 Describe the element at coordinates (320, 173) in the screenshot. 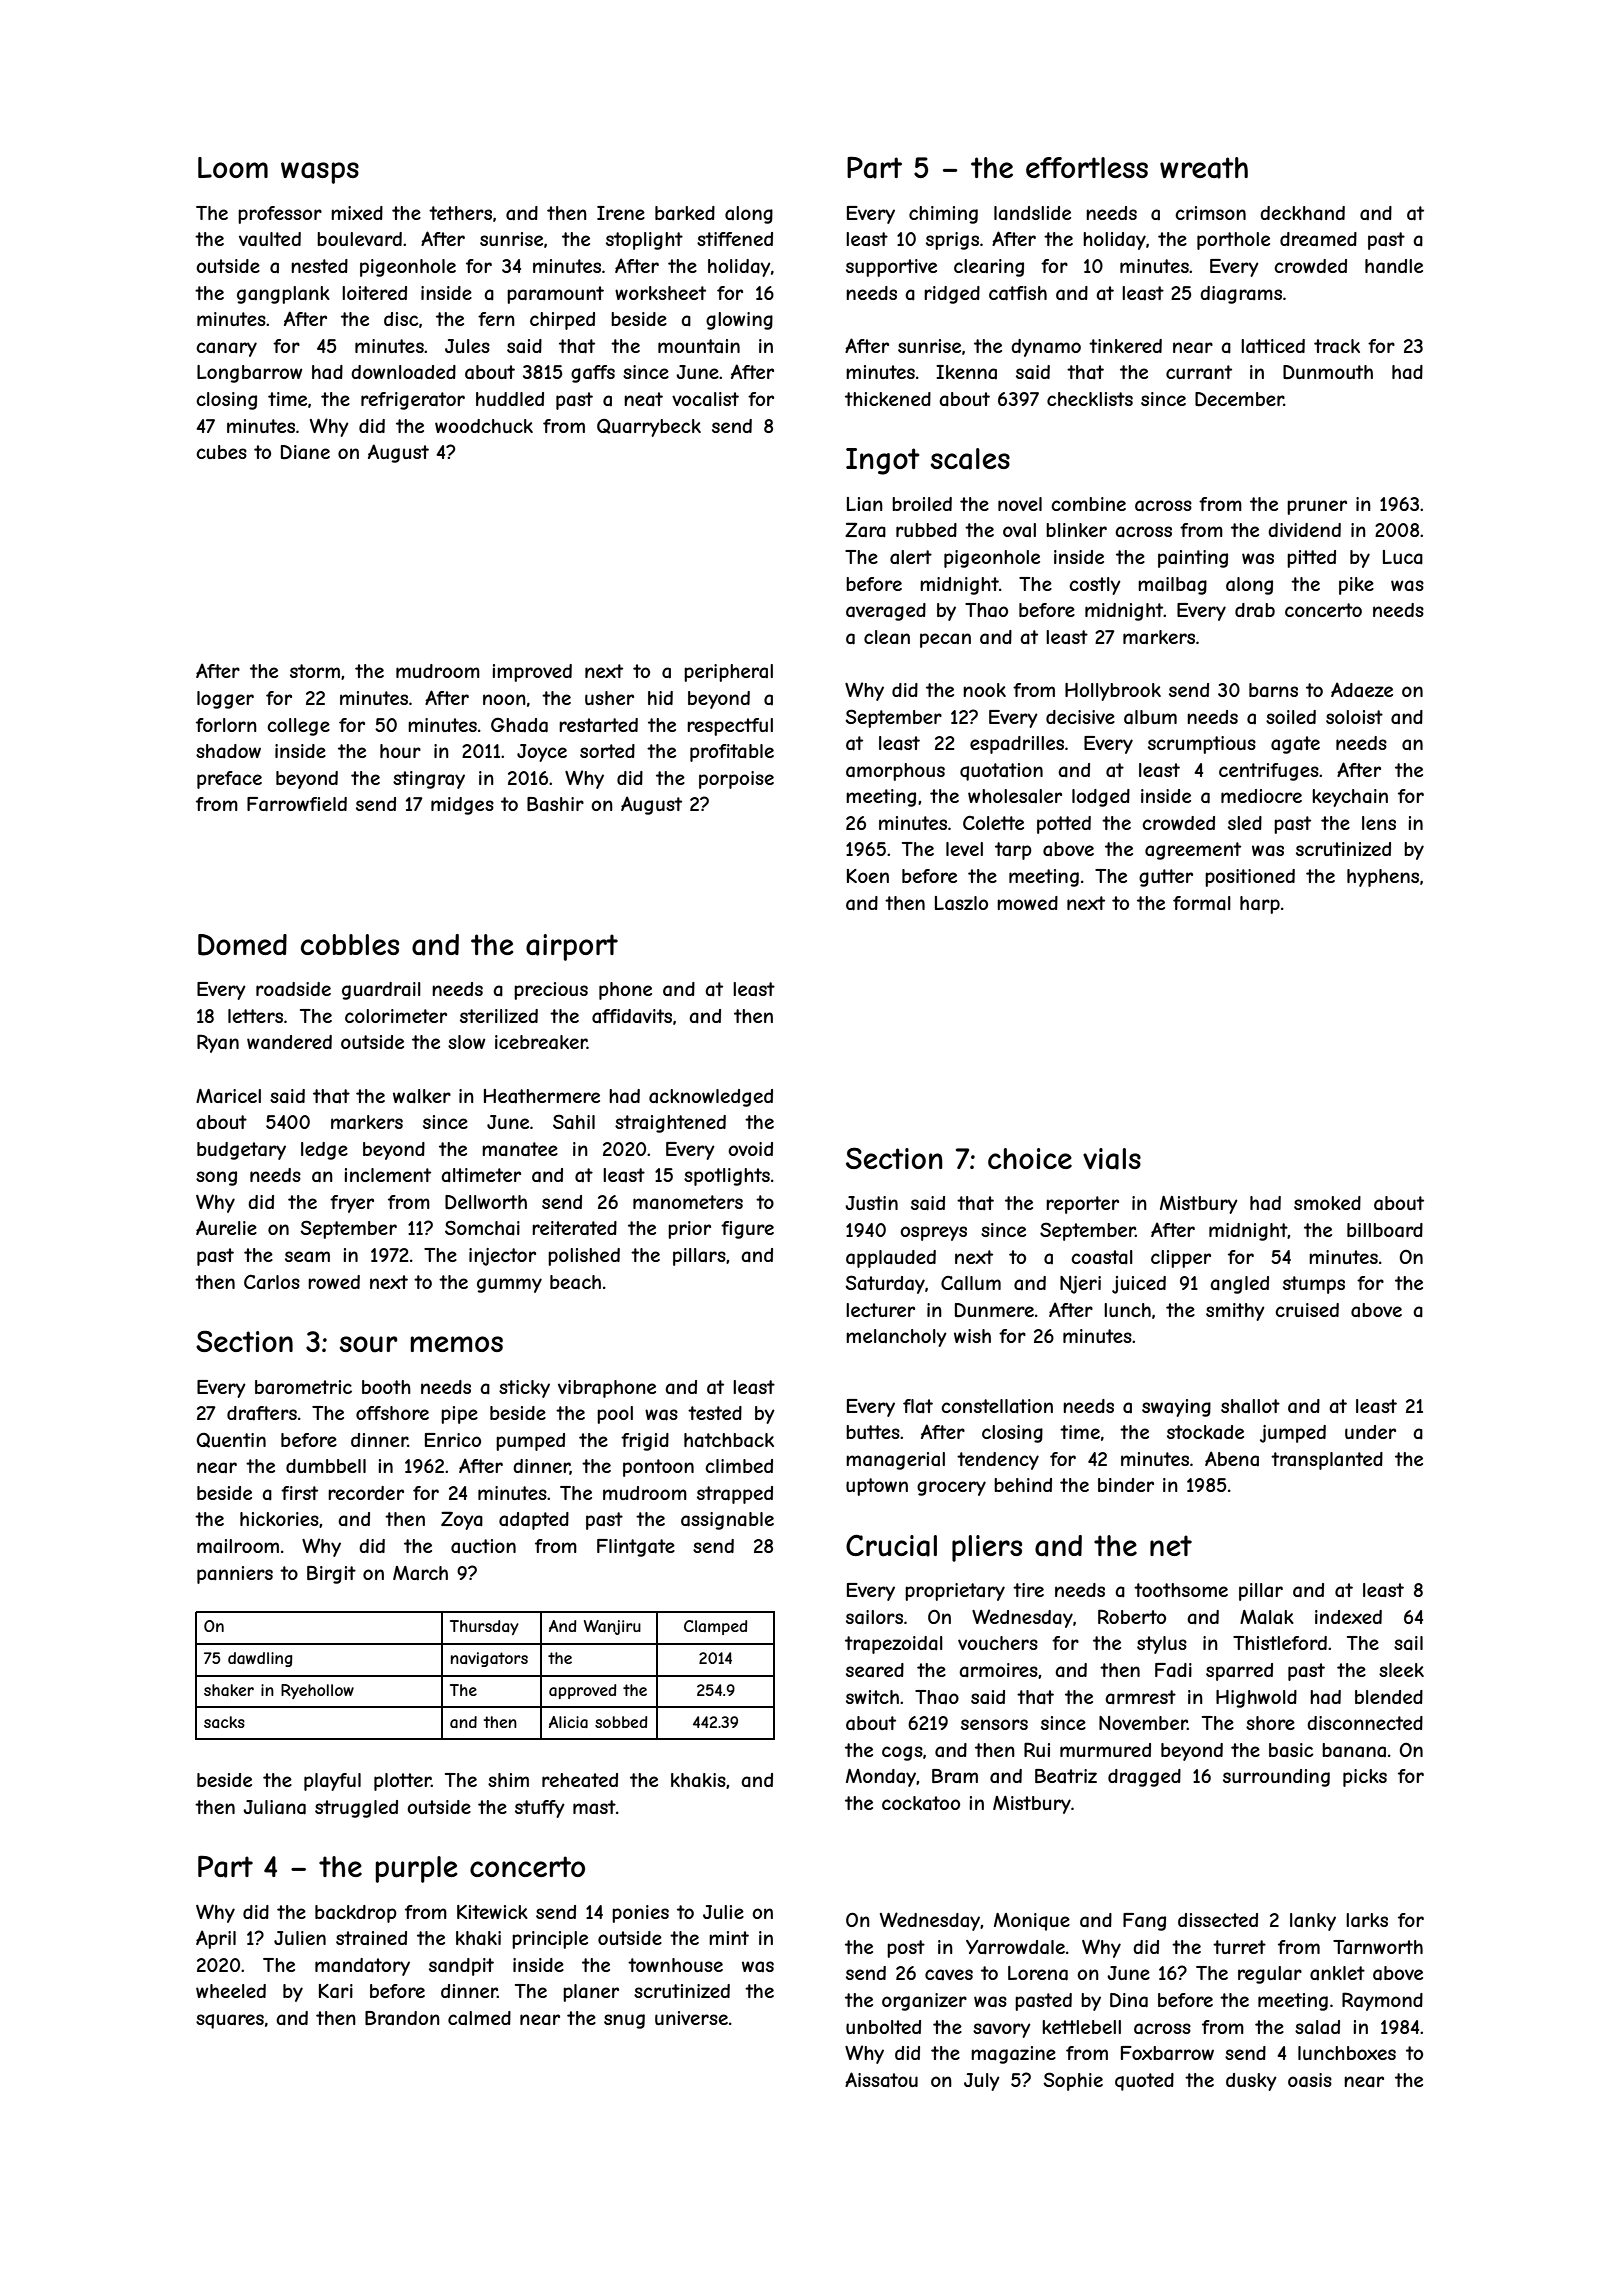

I see `wasps` at that location.
